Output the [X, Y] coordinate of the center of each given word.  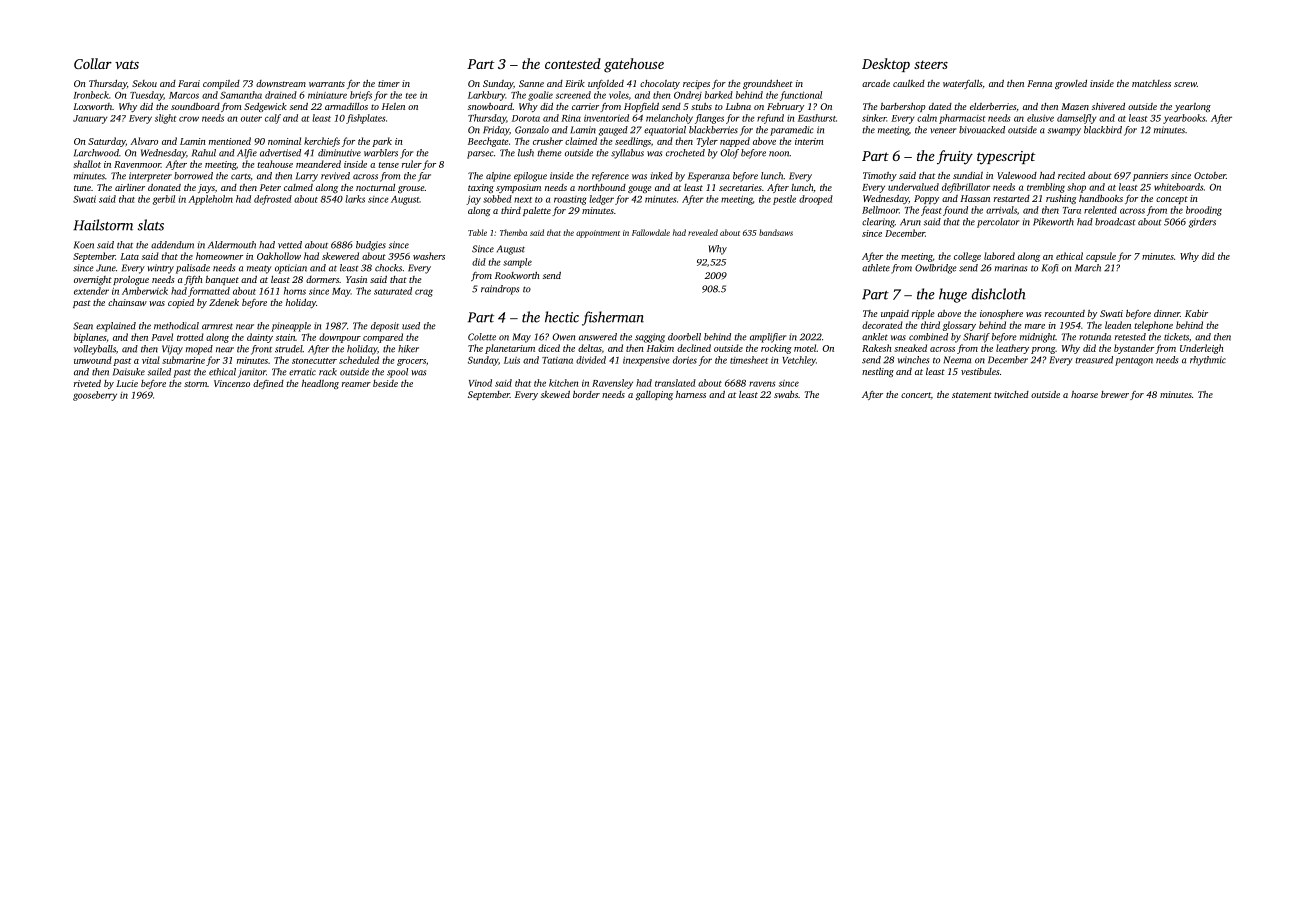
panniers [1150, 176]
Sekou [144, 83]
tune [82, 188]
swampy [1064, 132]
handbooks [1101, 198]
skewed [555, 394]
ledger [601, 200]
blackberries [713, 130]
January [90, 119]
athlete [876, 268]
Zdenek [224, 302]
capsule [1101, 257]
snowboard [490, 106]
